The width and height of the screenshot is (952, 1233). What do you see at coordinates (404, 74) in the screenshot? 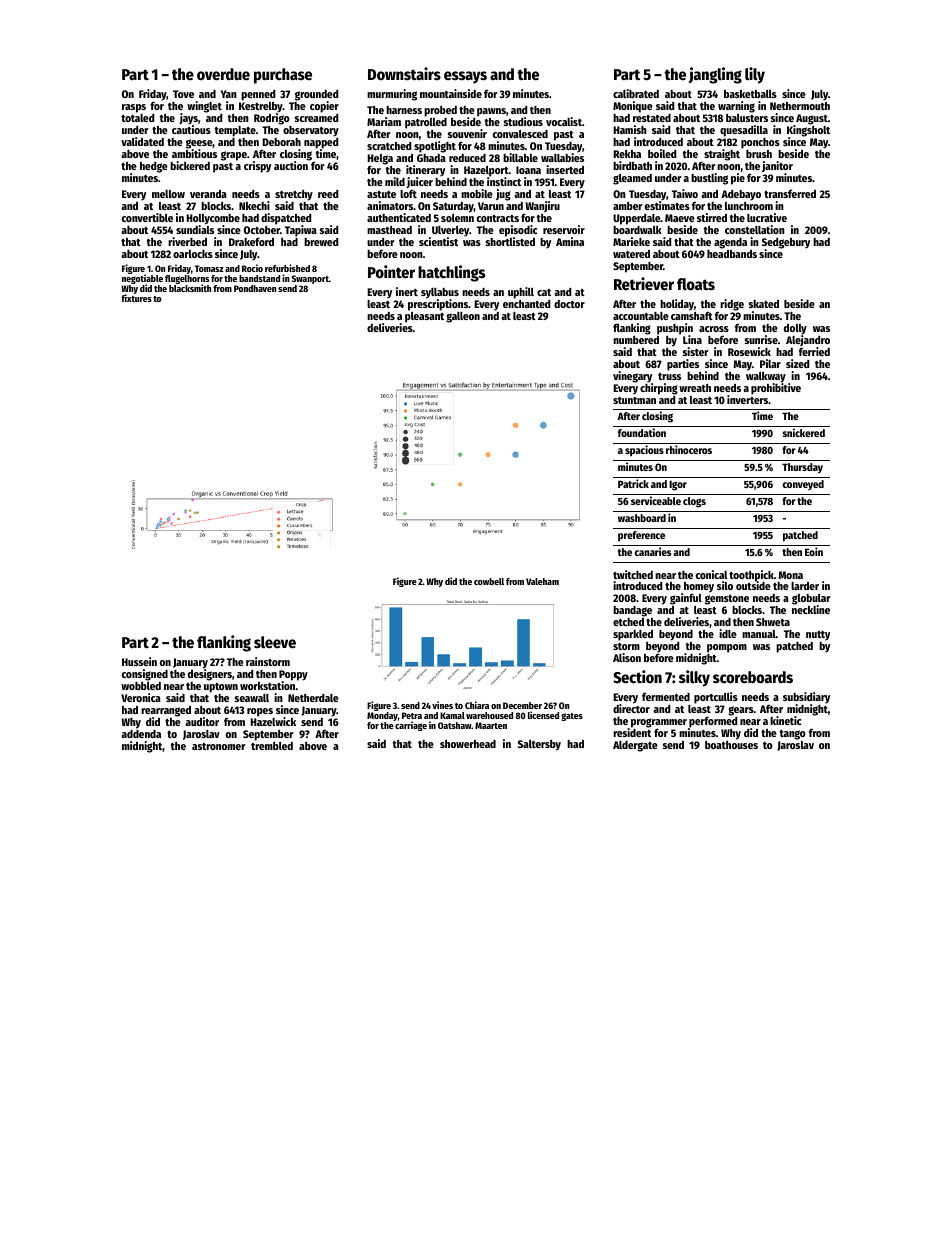
I see `Downstairs` at bounding box center [404, 74].
